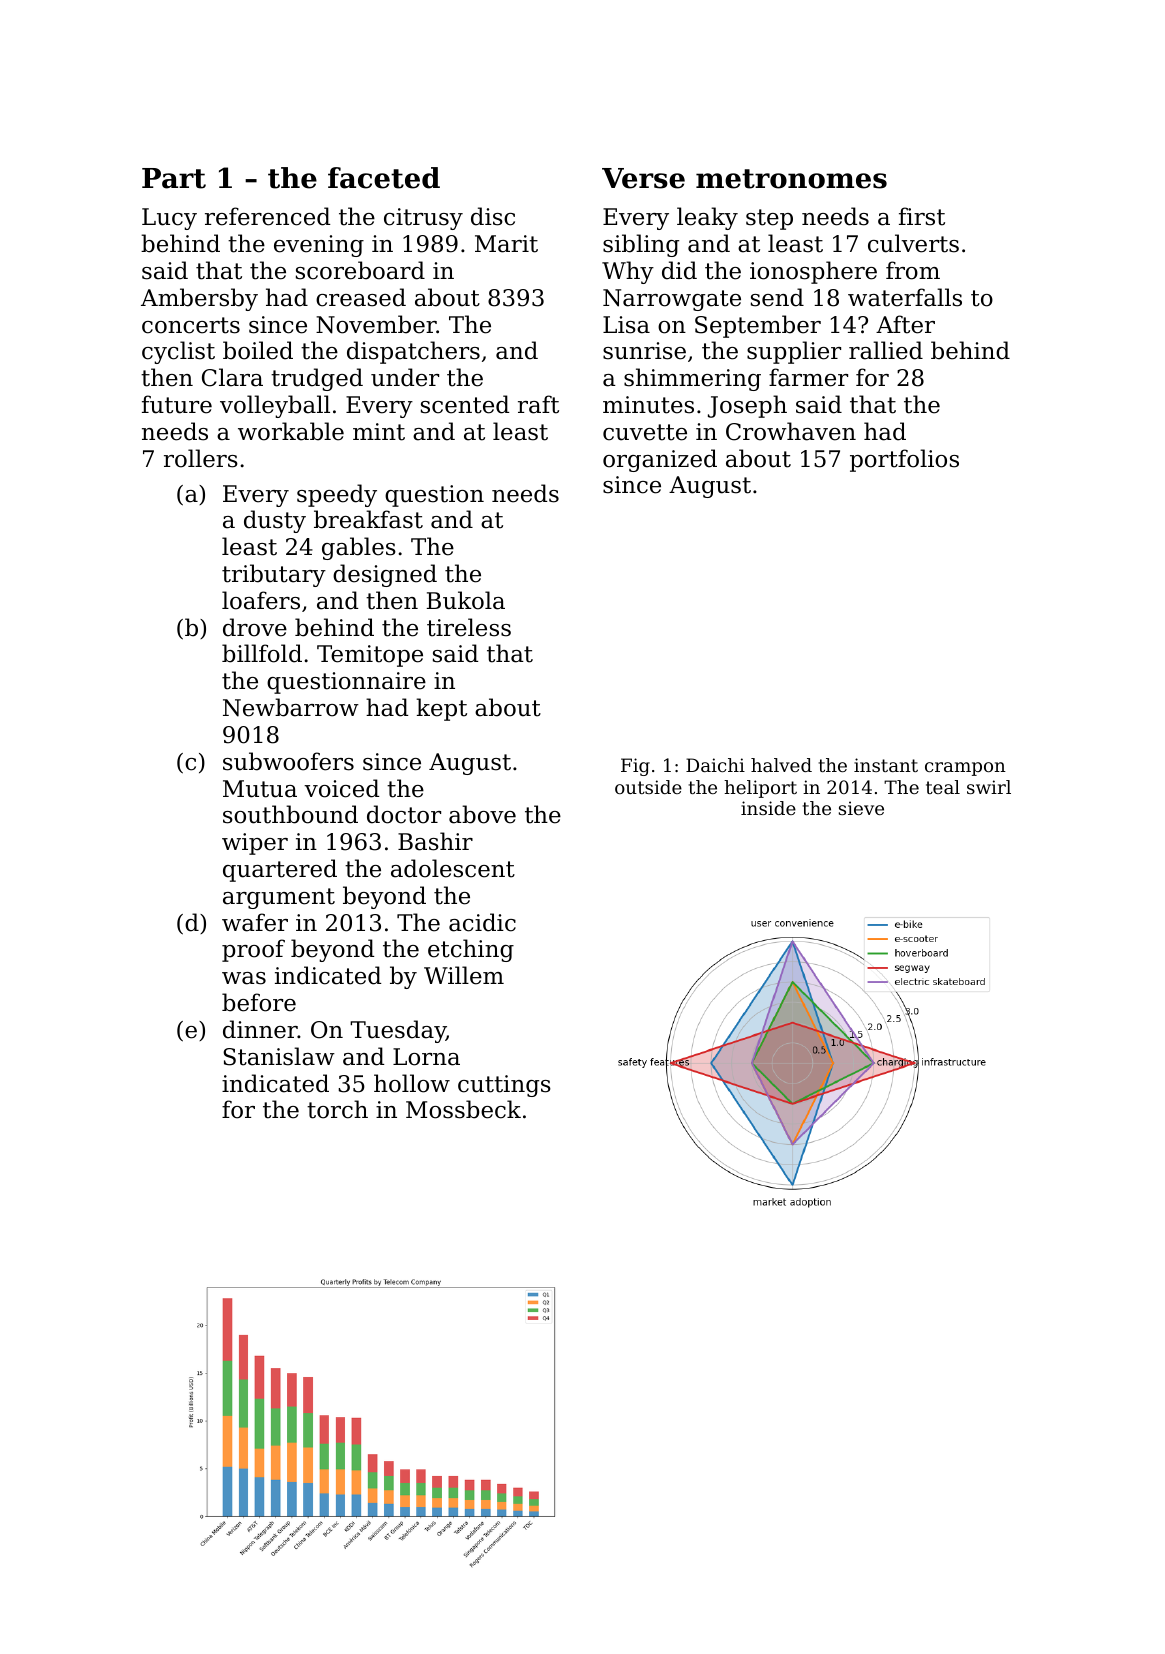 The image size is (1165, 1654). Describe the element at coordinates (707, 218) in the page. I see `leaky` at that location.
